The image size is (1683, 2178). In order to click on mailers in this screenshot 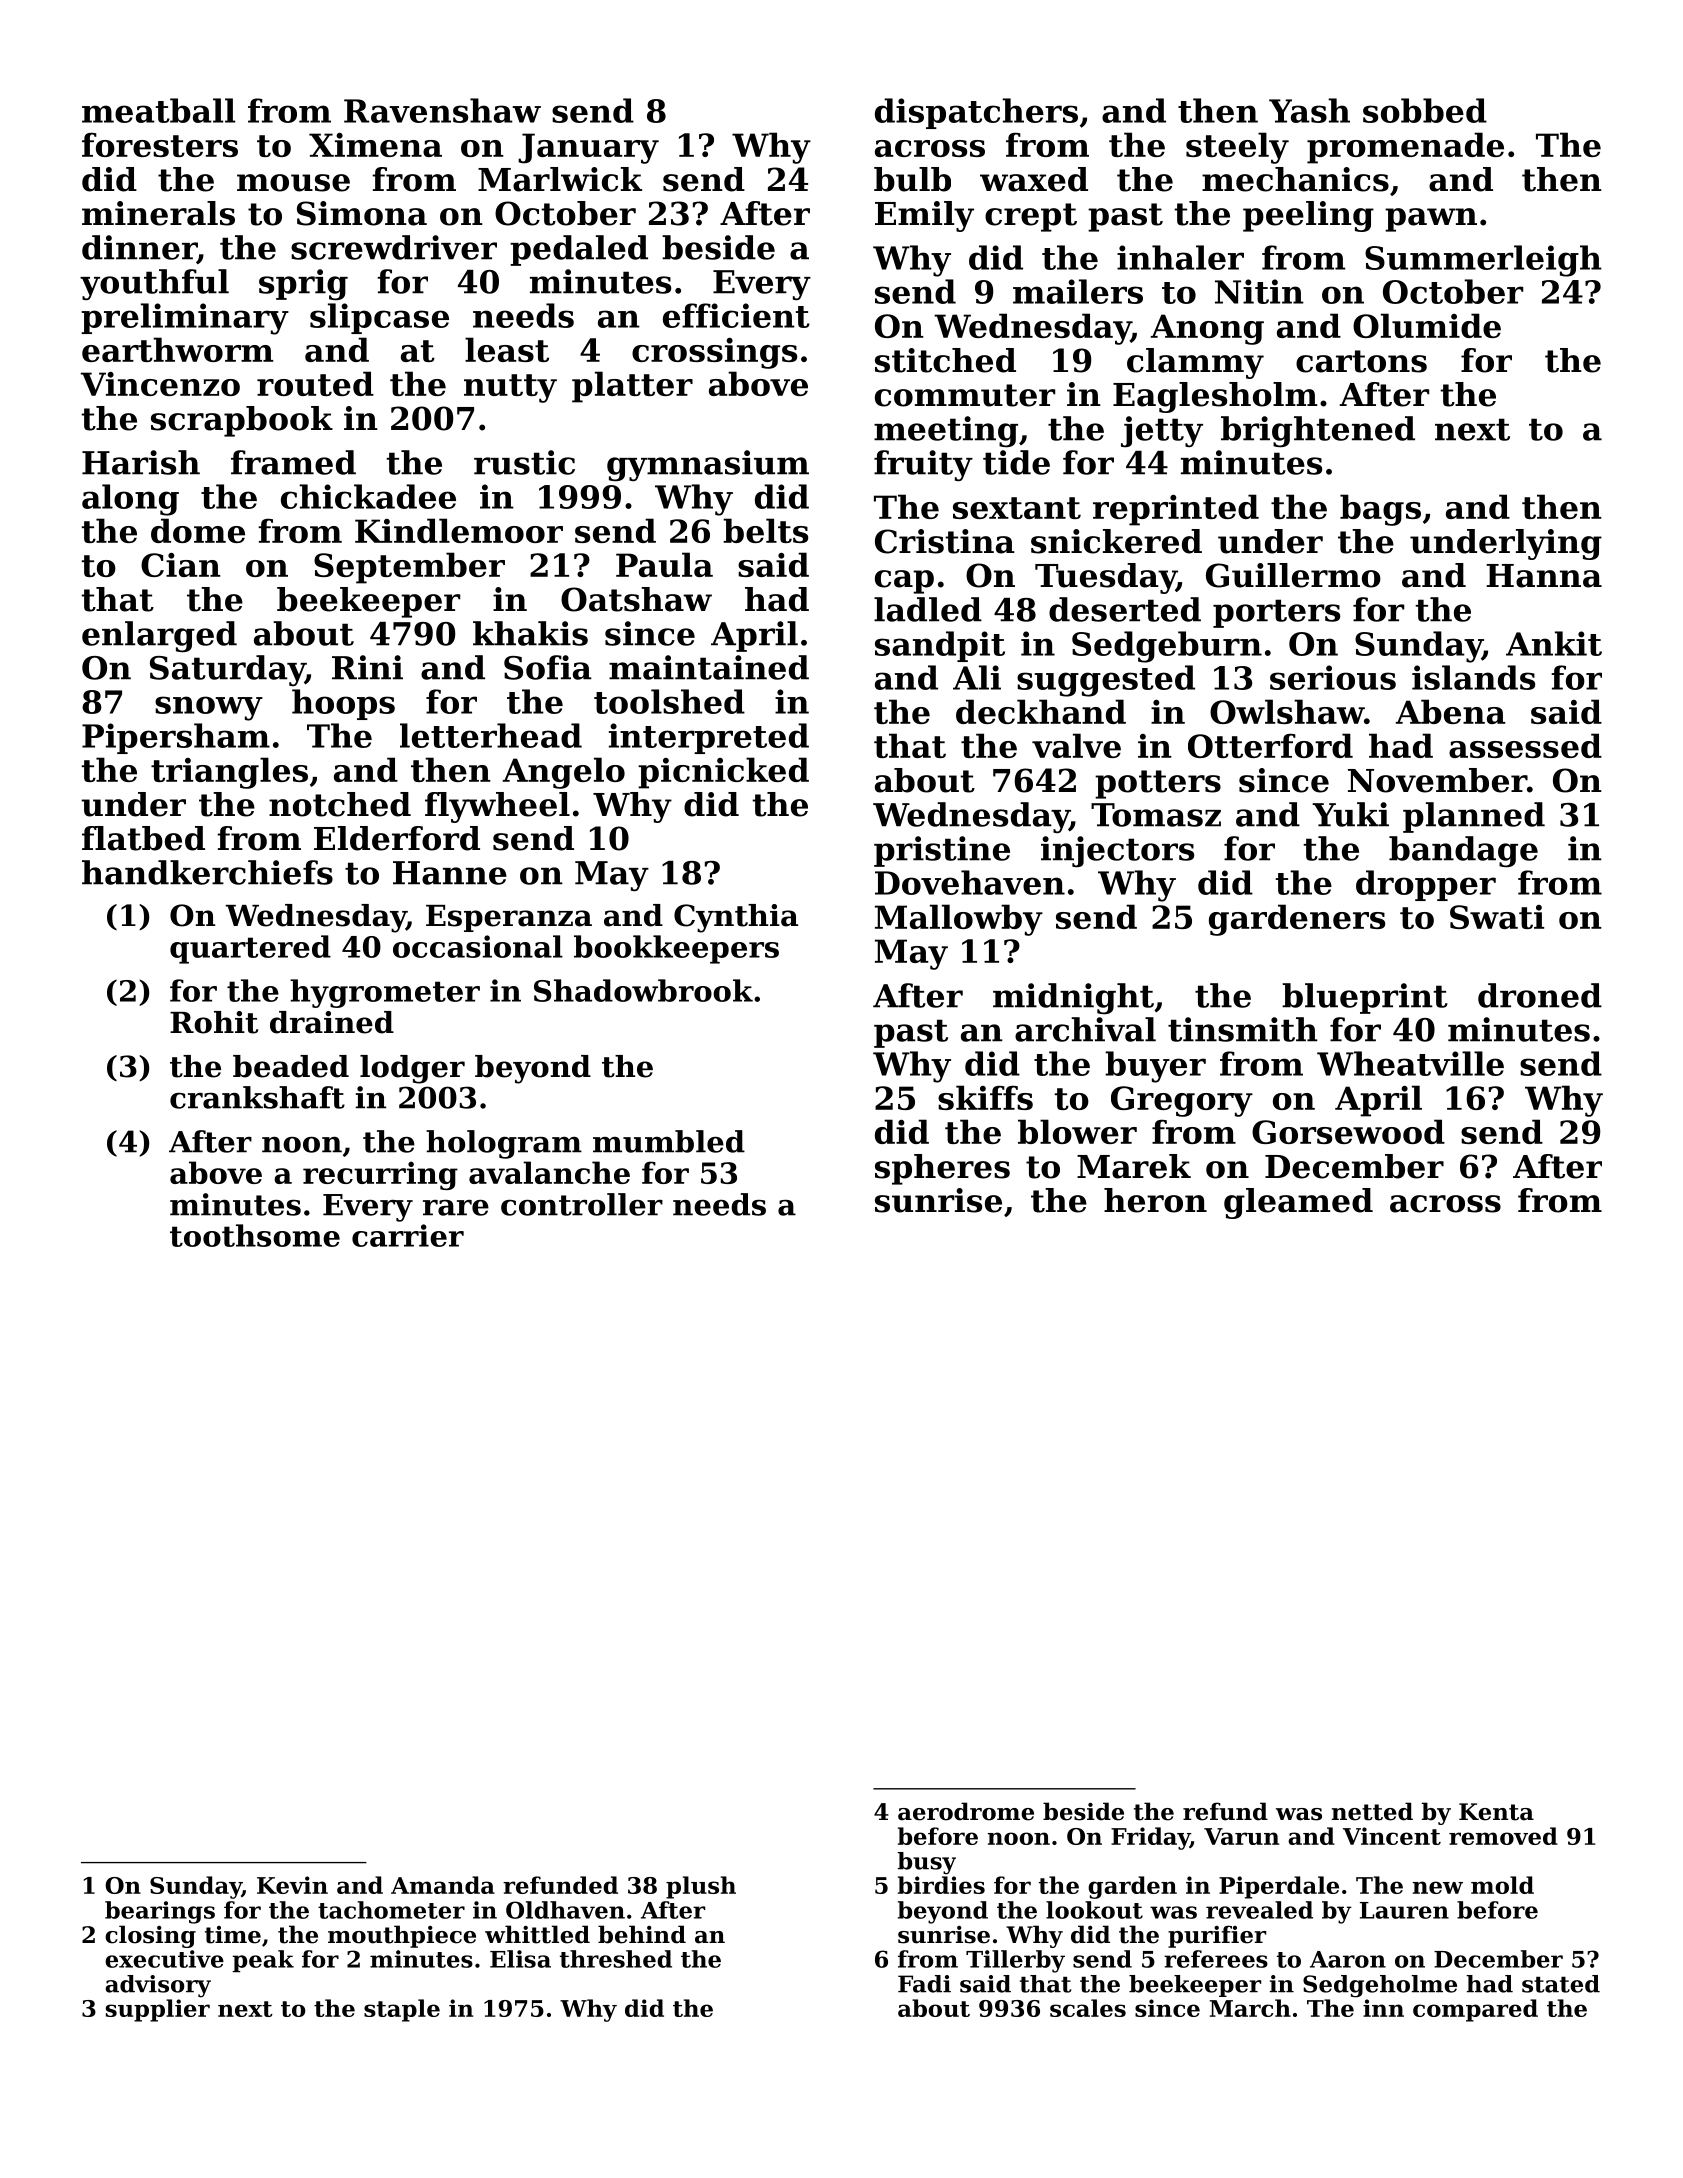, I will do `click(1078, 291)`.
